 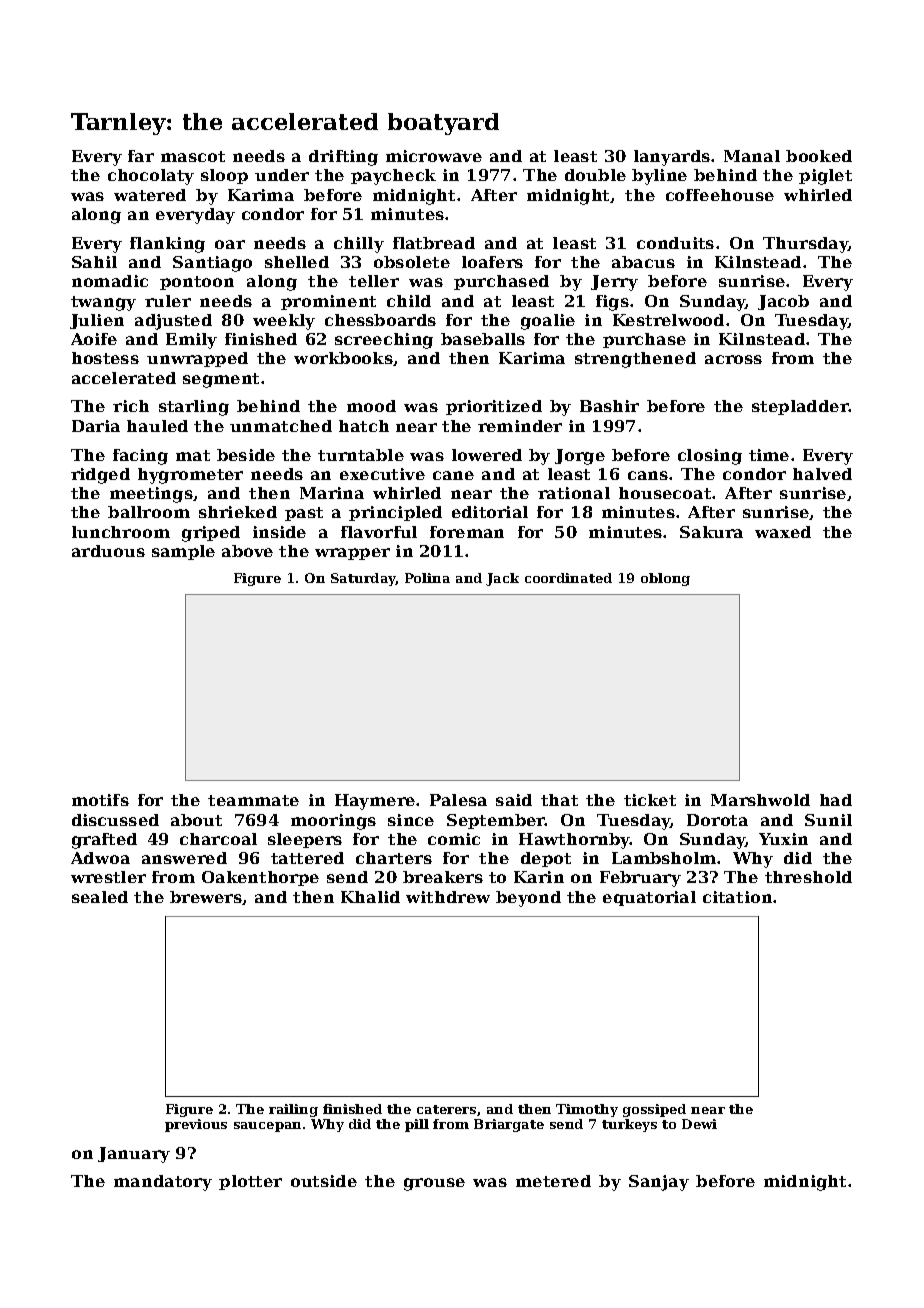 I want to click on Sahil, so click(x=94, y=262).
